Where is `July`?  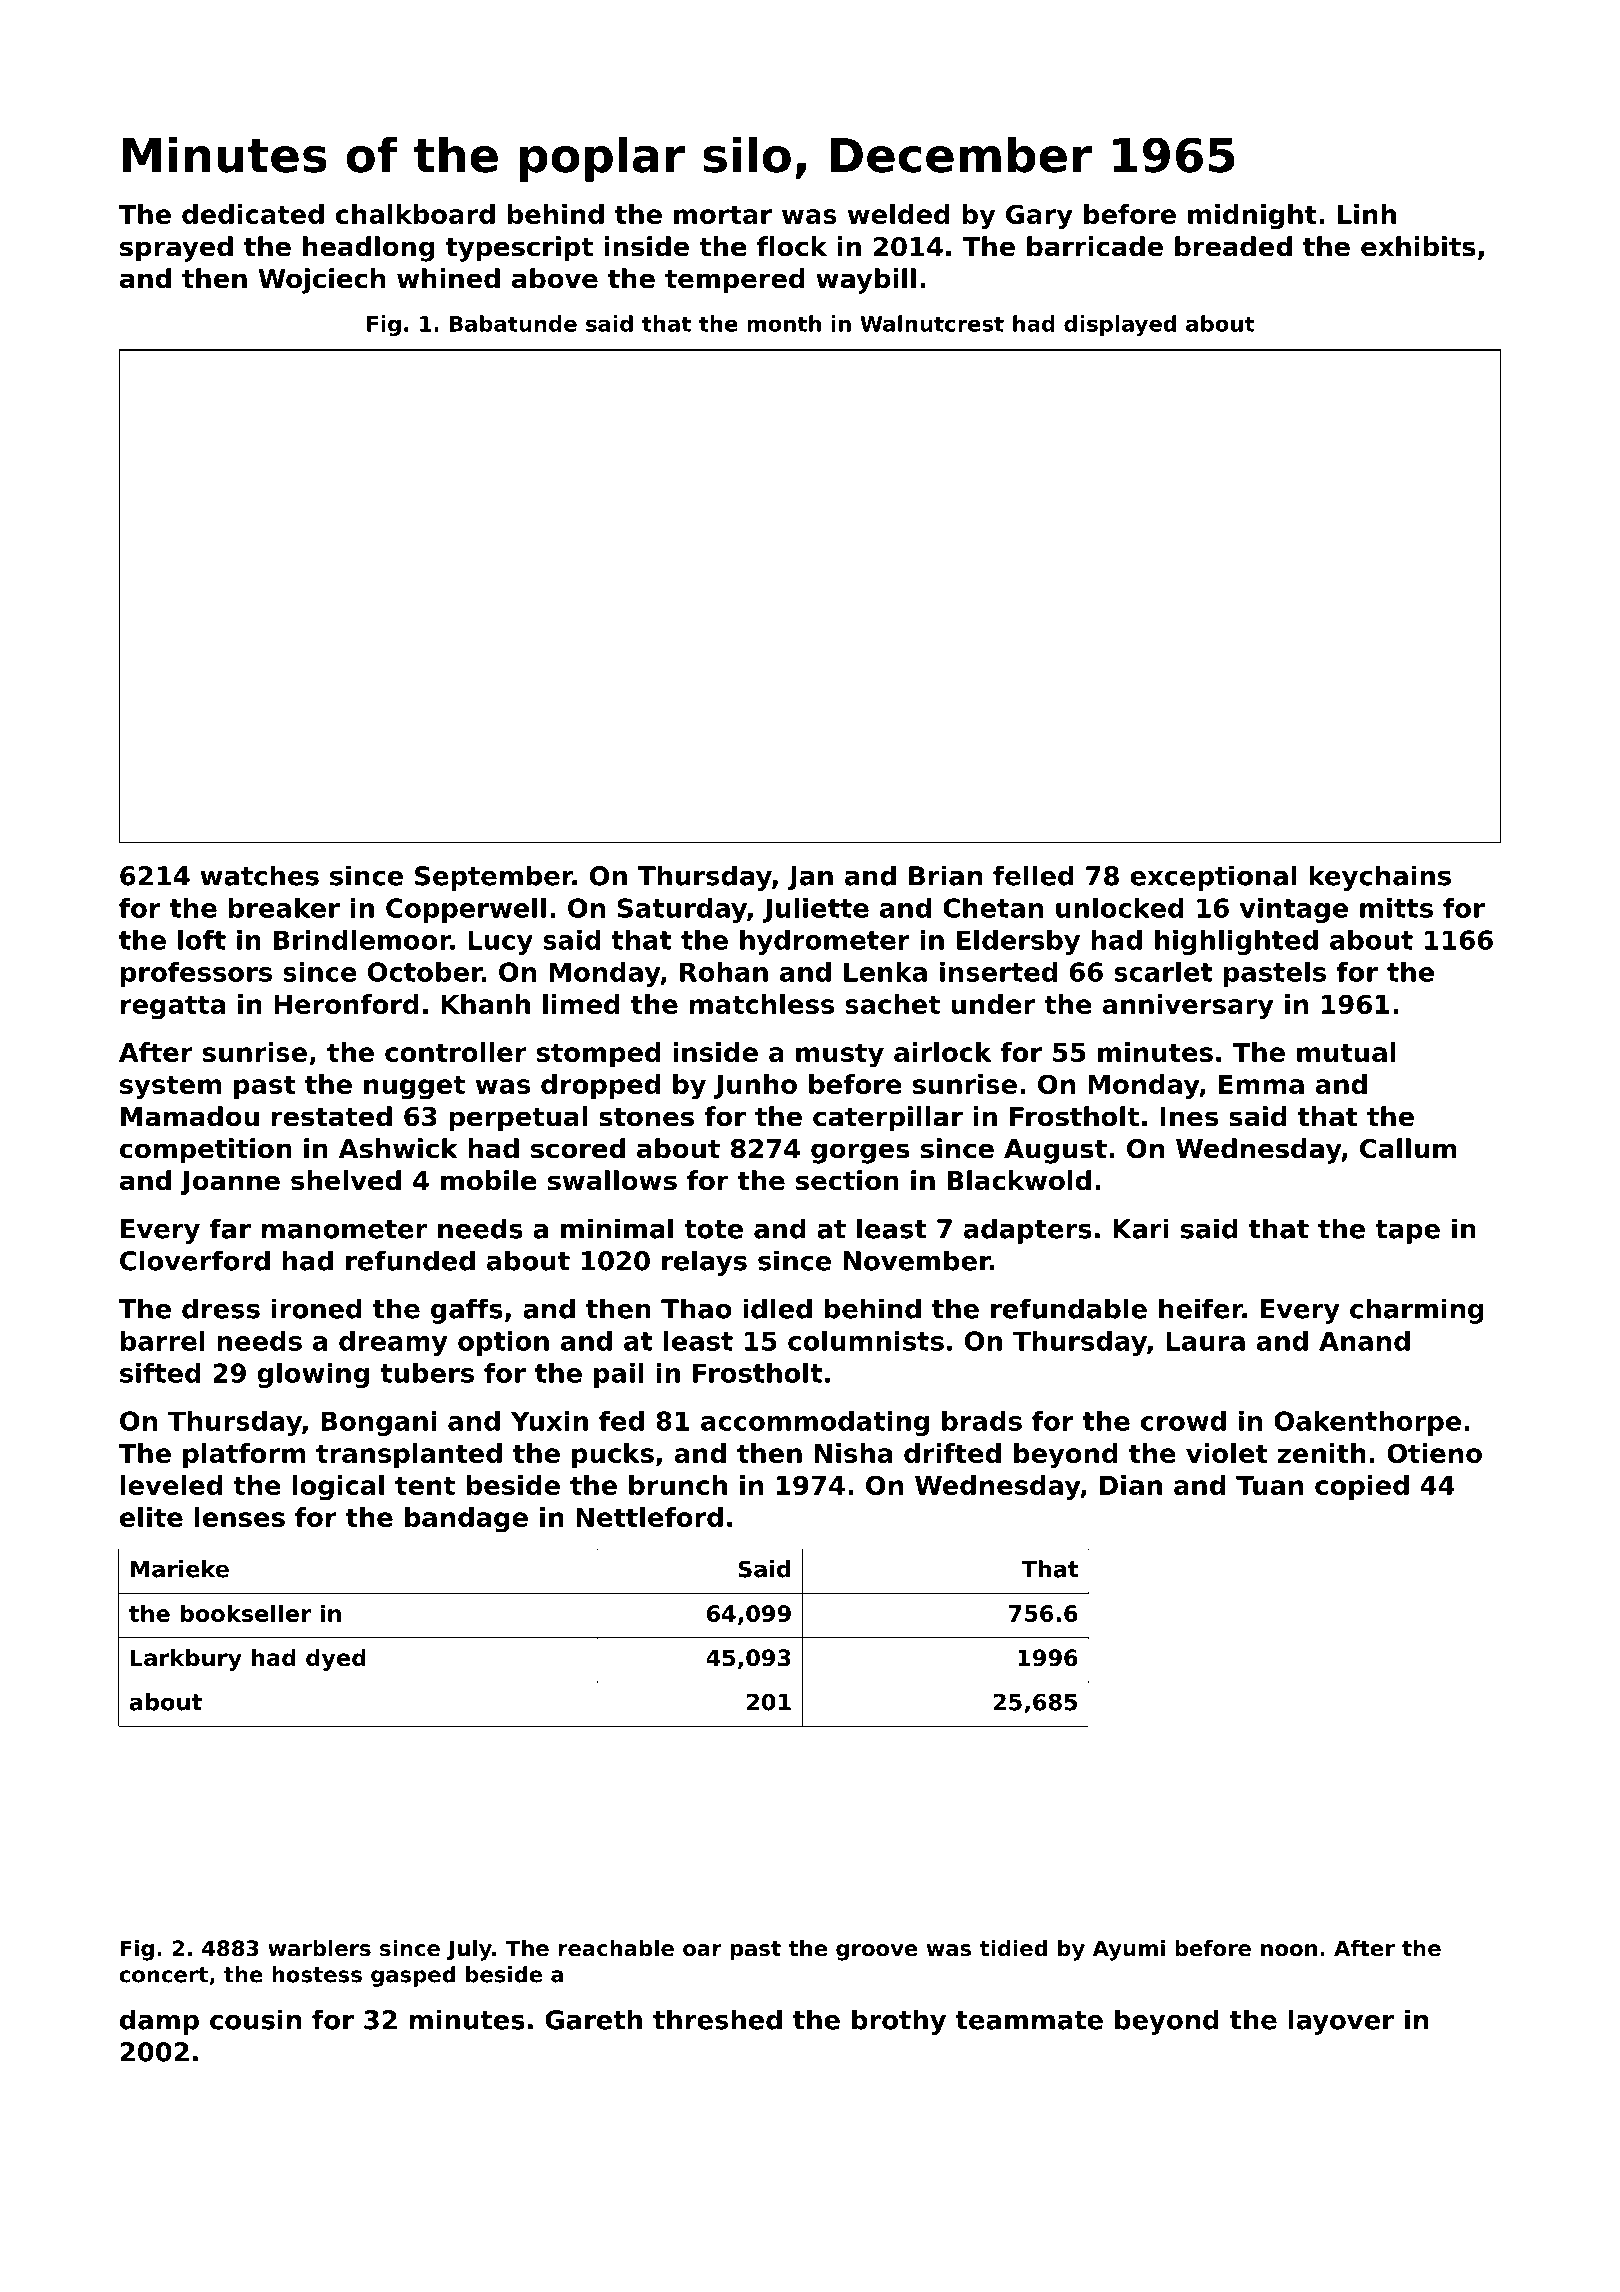
July is located at coordinates (469, 1950).
